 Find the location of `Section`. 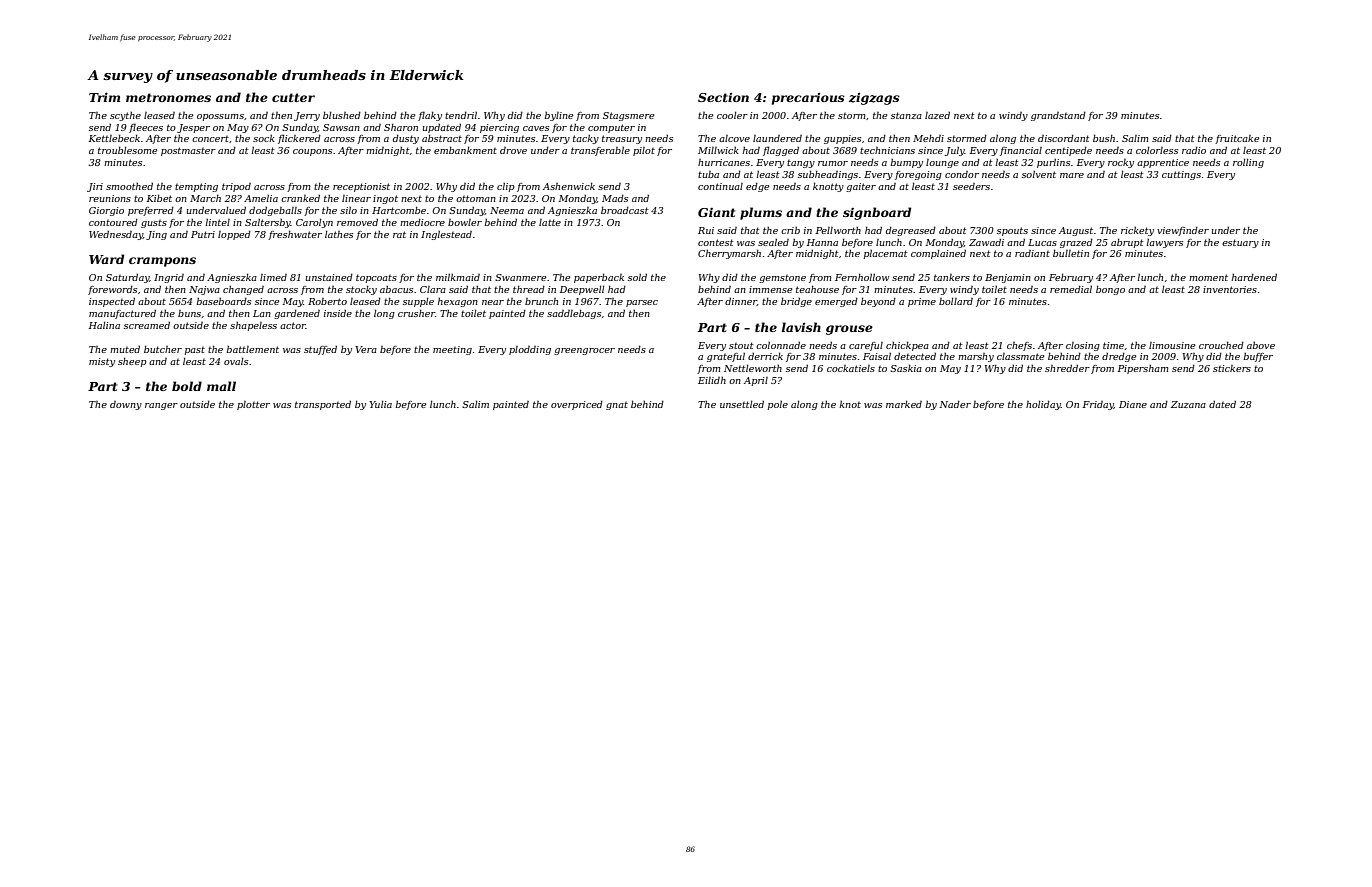

Section is located at coordinates (723, 97).
